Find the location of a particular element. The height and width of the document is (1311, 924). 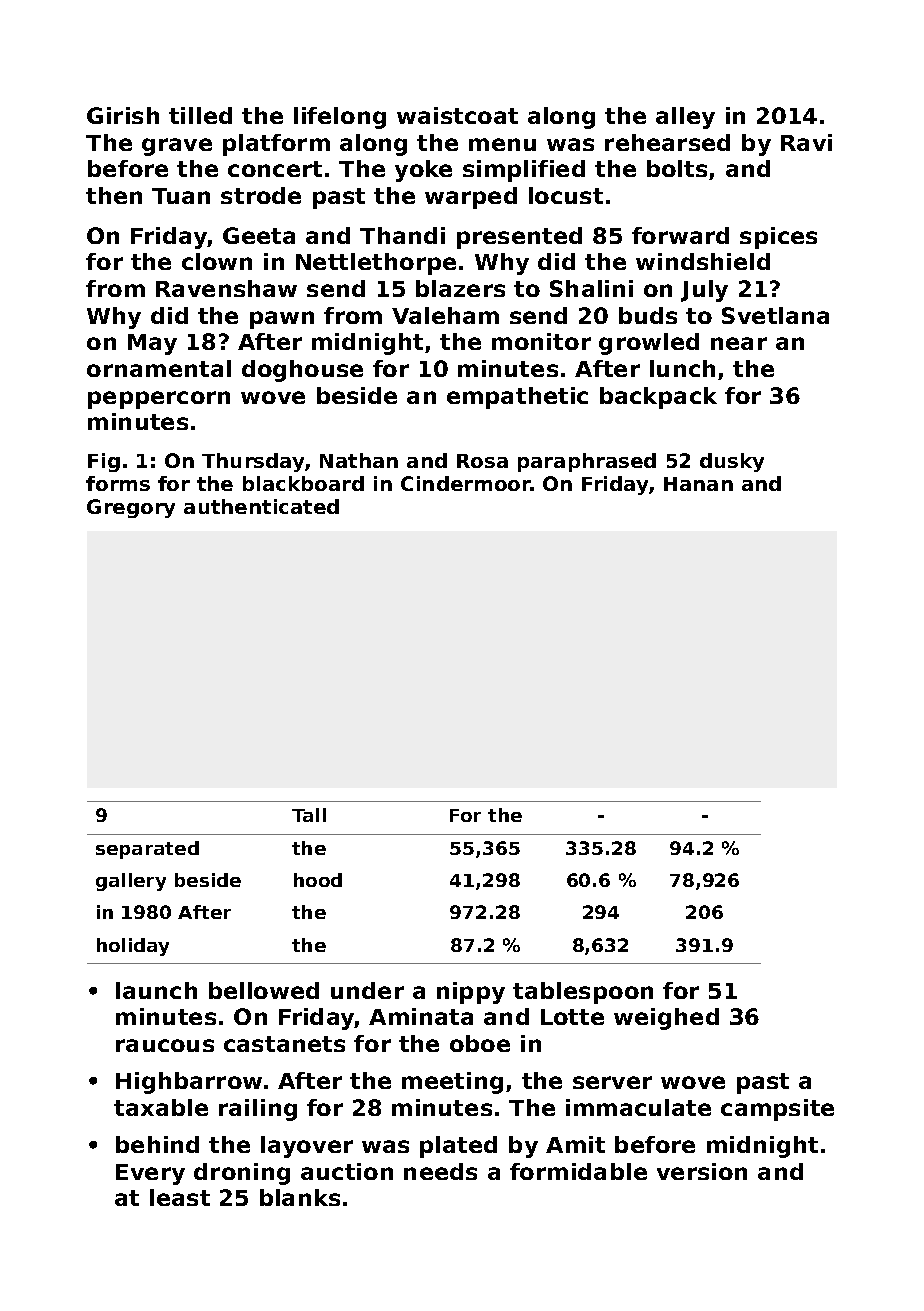

gallery is located at coordinates (131, 882).
